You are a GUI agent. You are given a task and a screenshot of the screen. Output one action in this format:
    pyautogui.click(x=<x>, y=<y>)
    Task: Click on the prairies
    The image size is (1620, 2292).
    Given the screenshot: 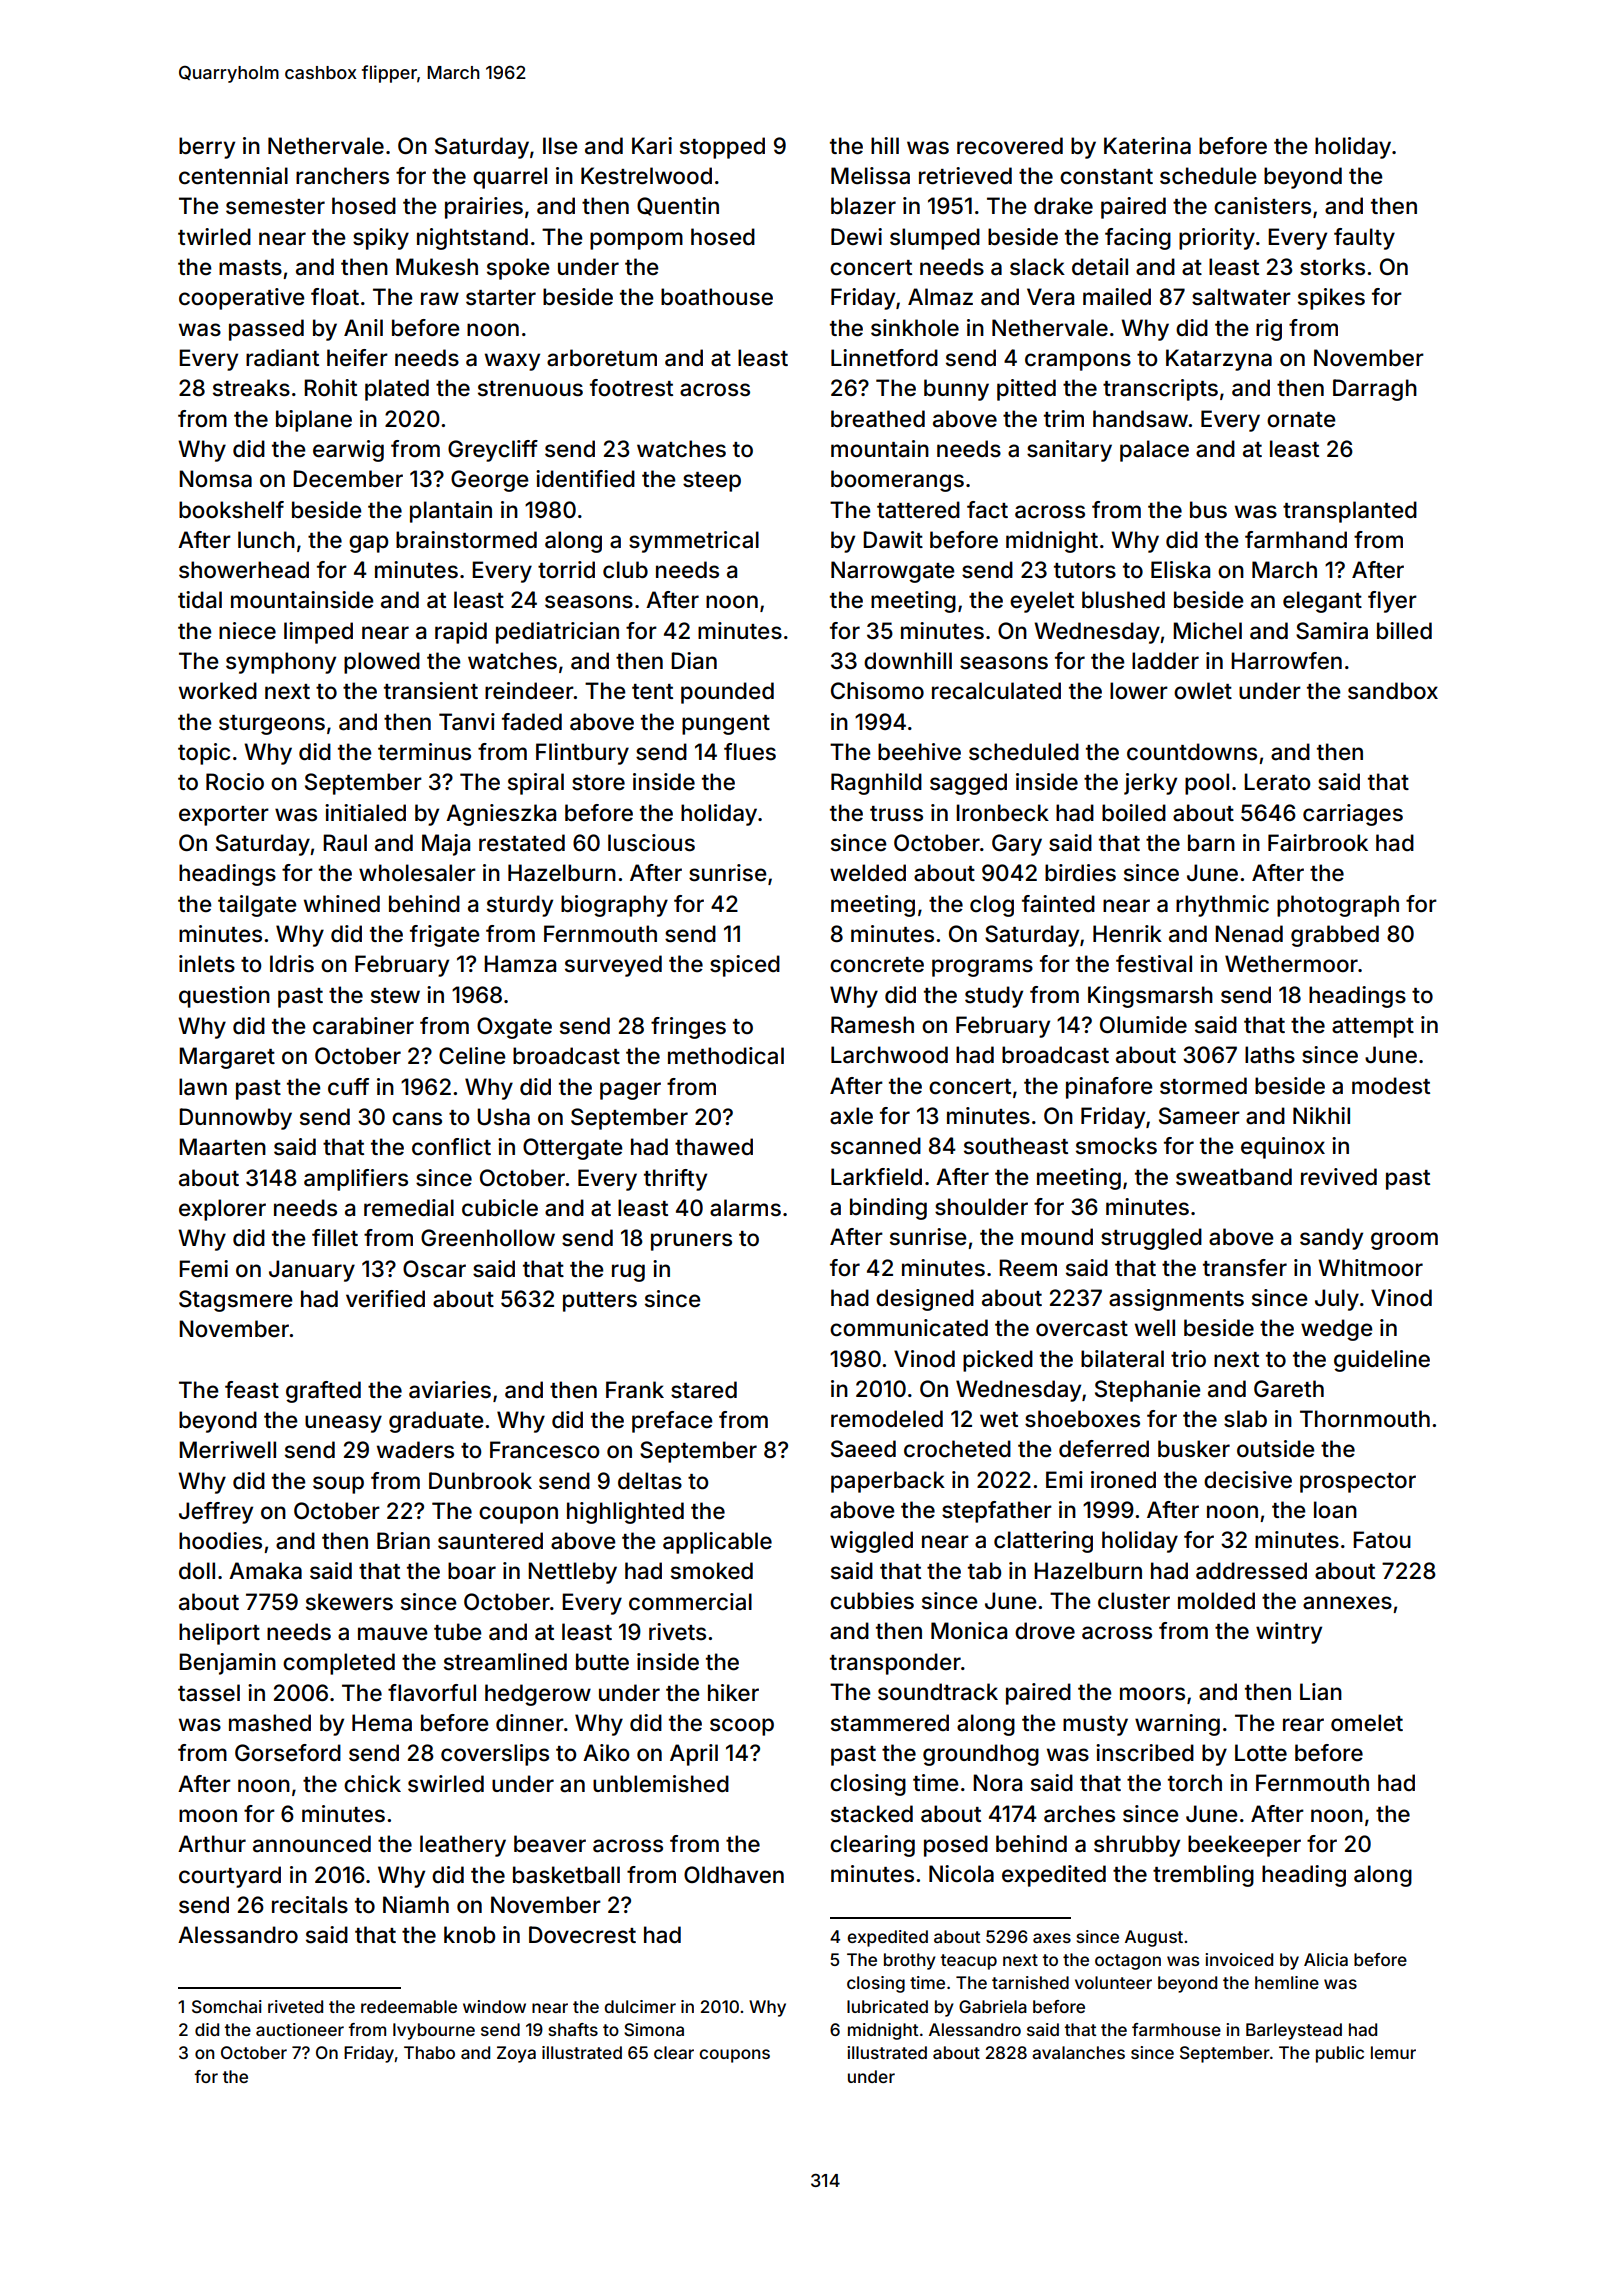 What is the action you would take?
    pyautogui.click(x=484, y=208)
